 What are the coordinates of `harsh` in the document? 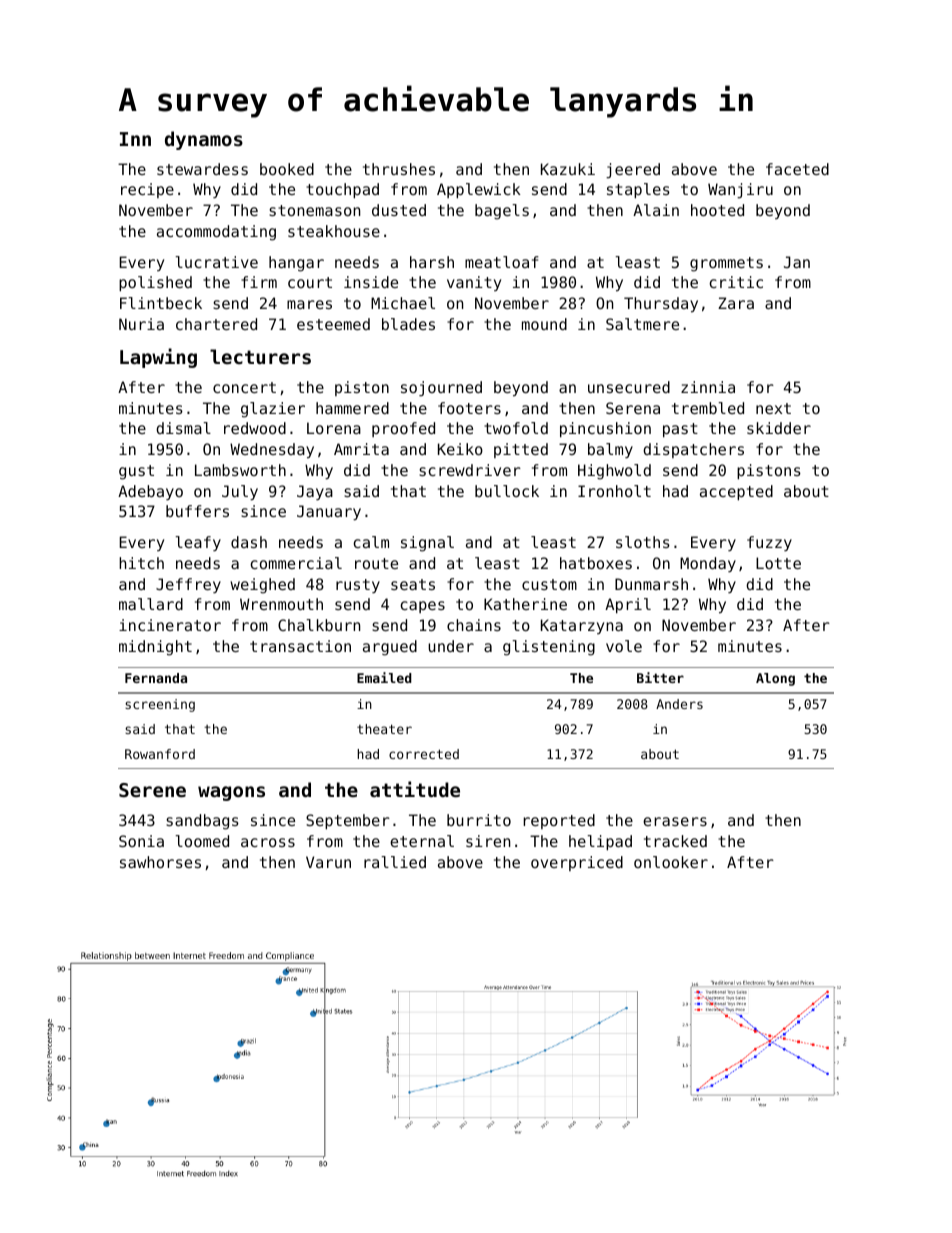 It's located at (432, 262).
